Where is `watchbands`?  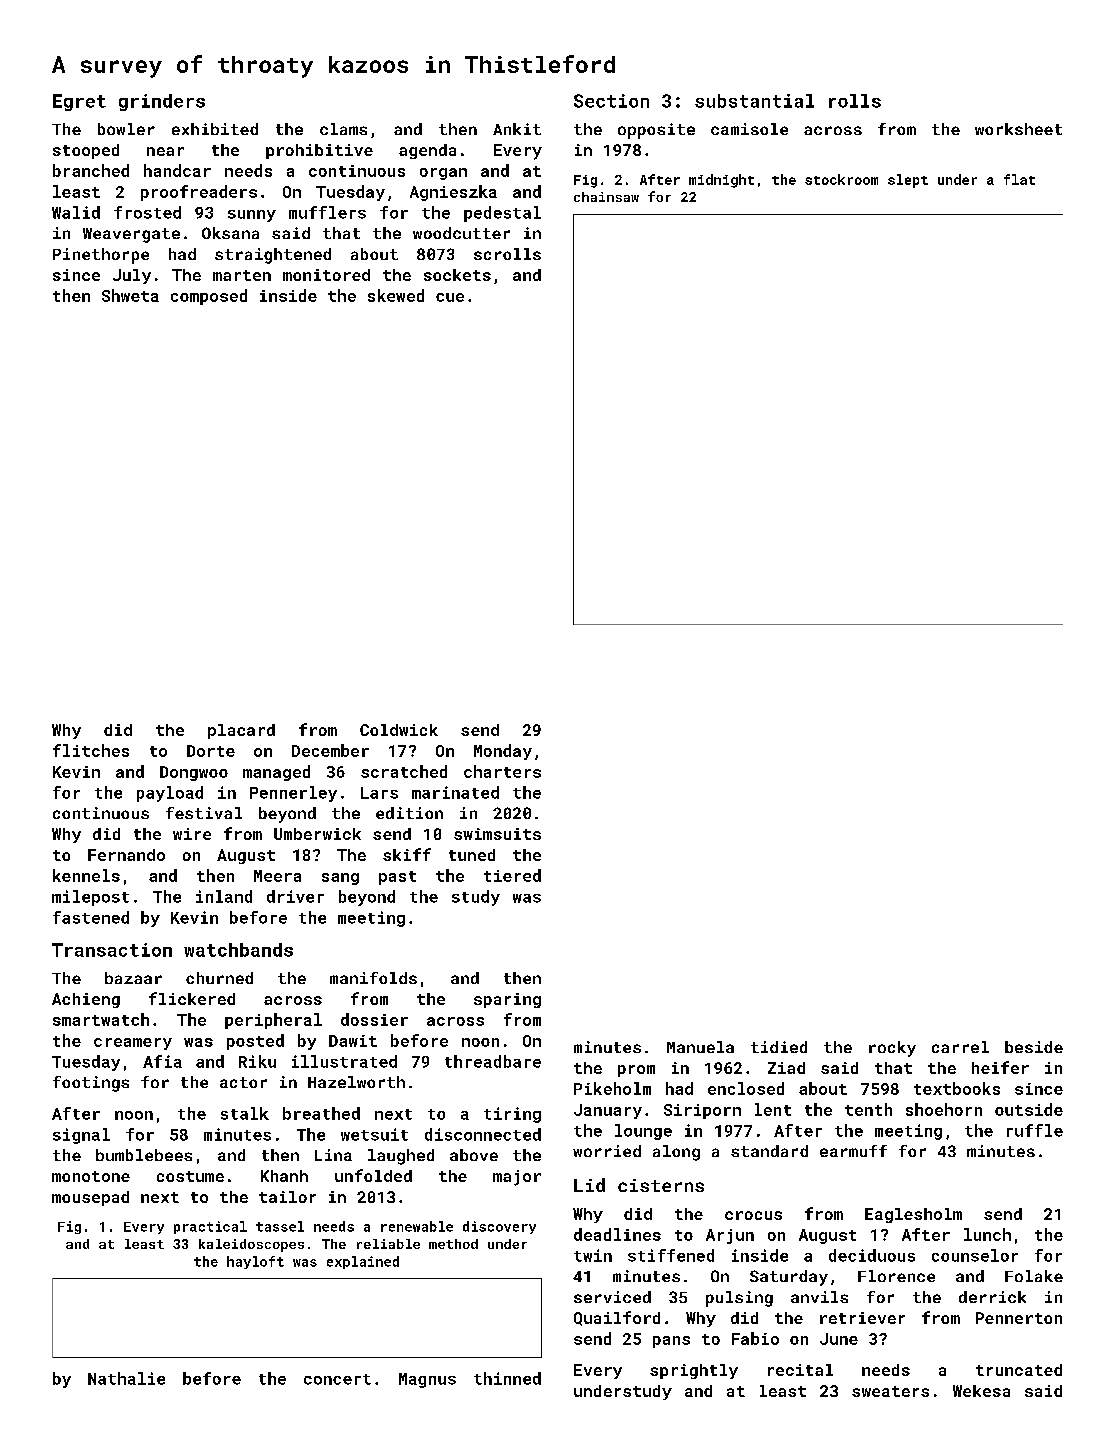
watchbands is located at coordinates (238, 950).
